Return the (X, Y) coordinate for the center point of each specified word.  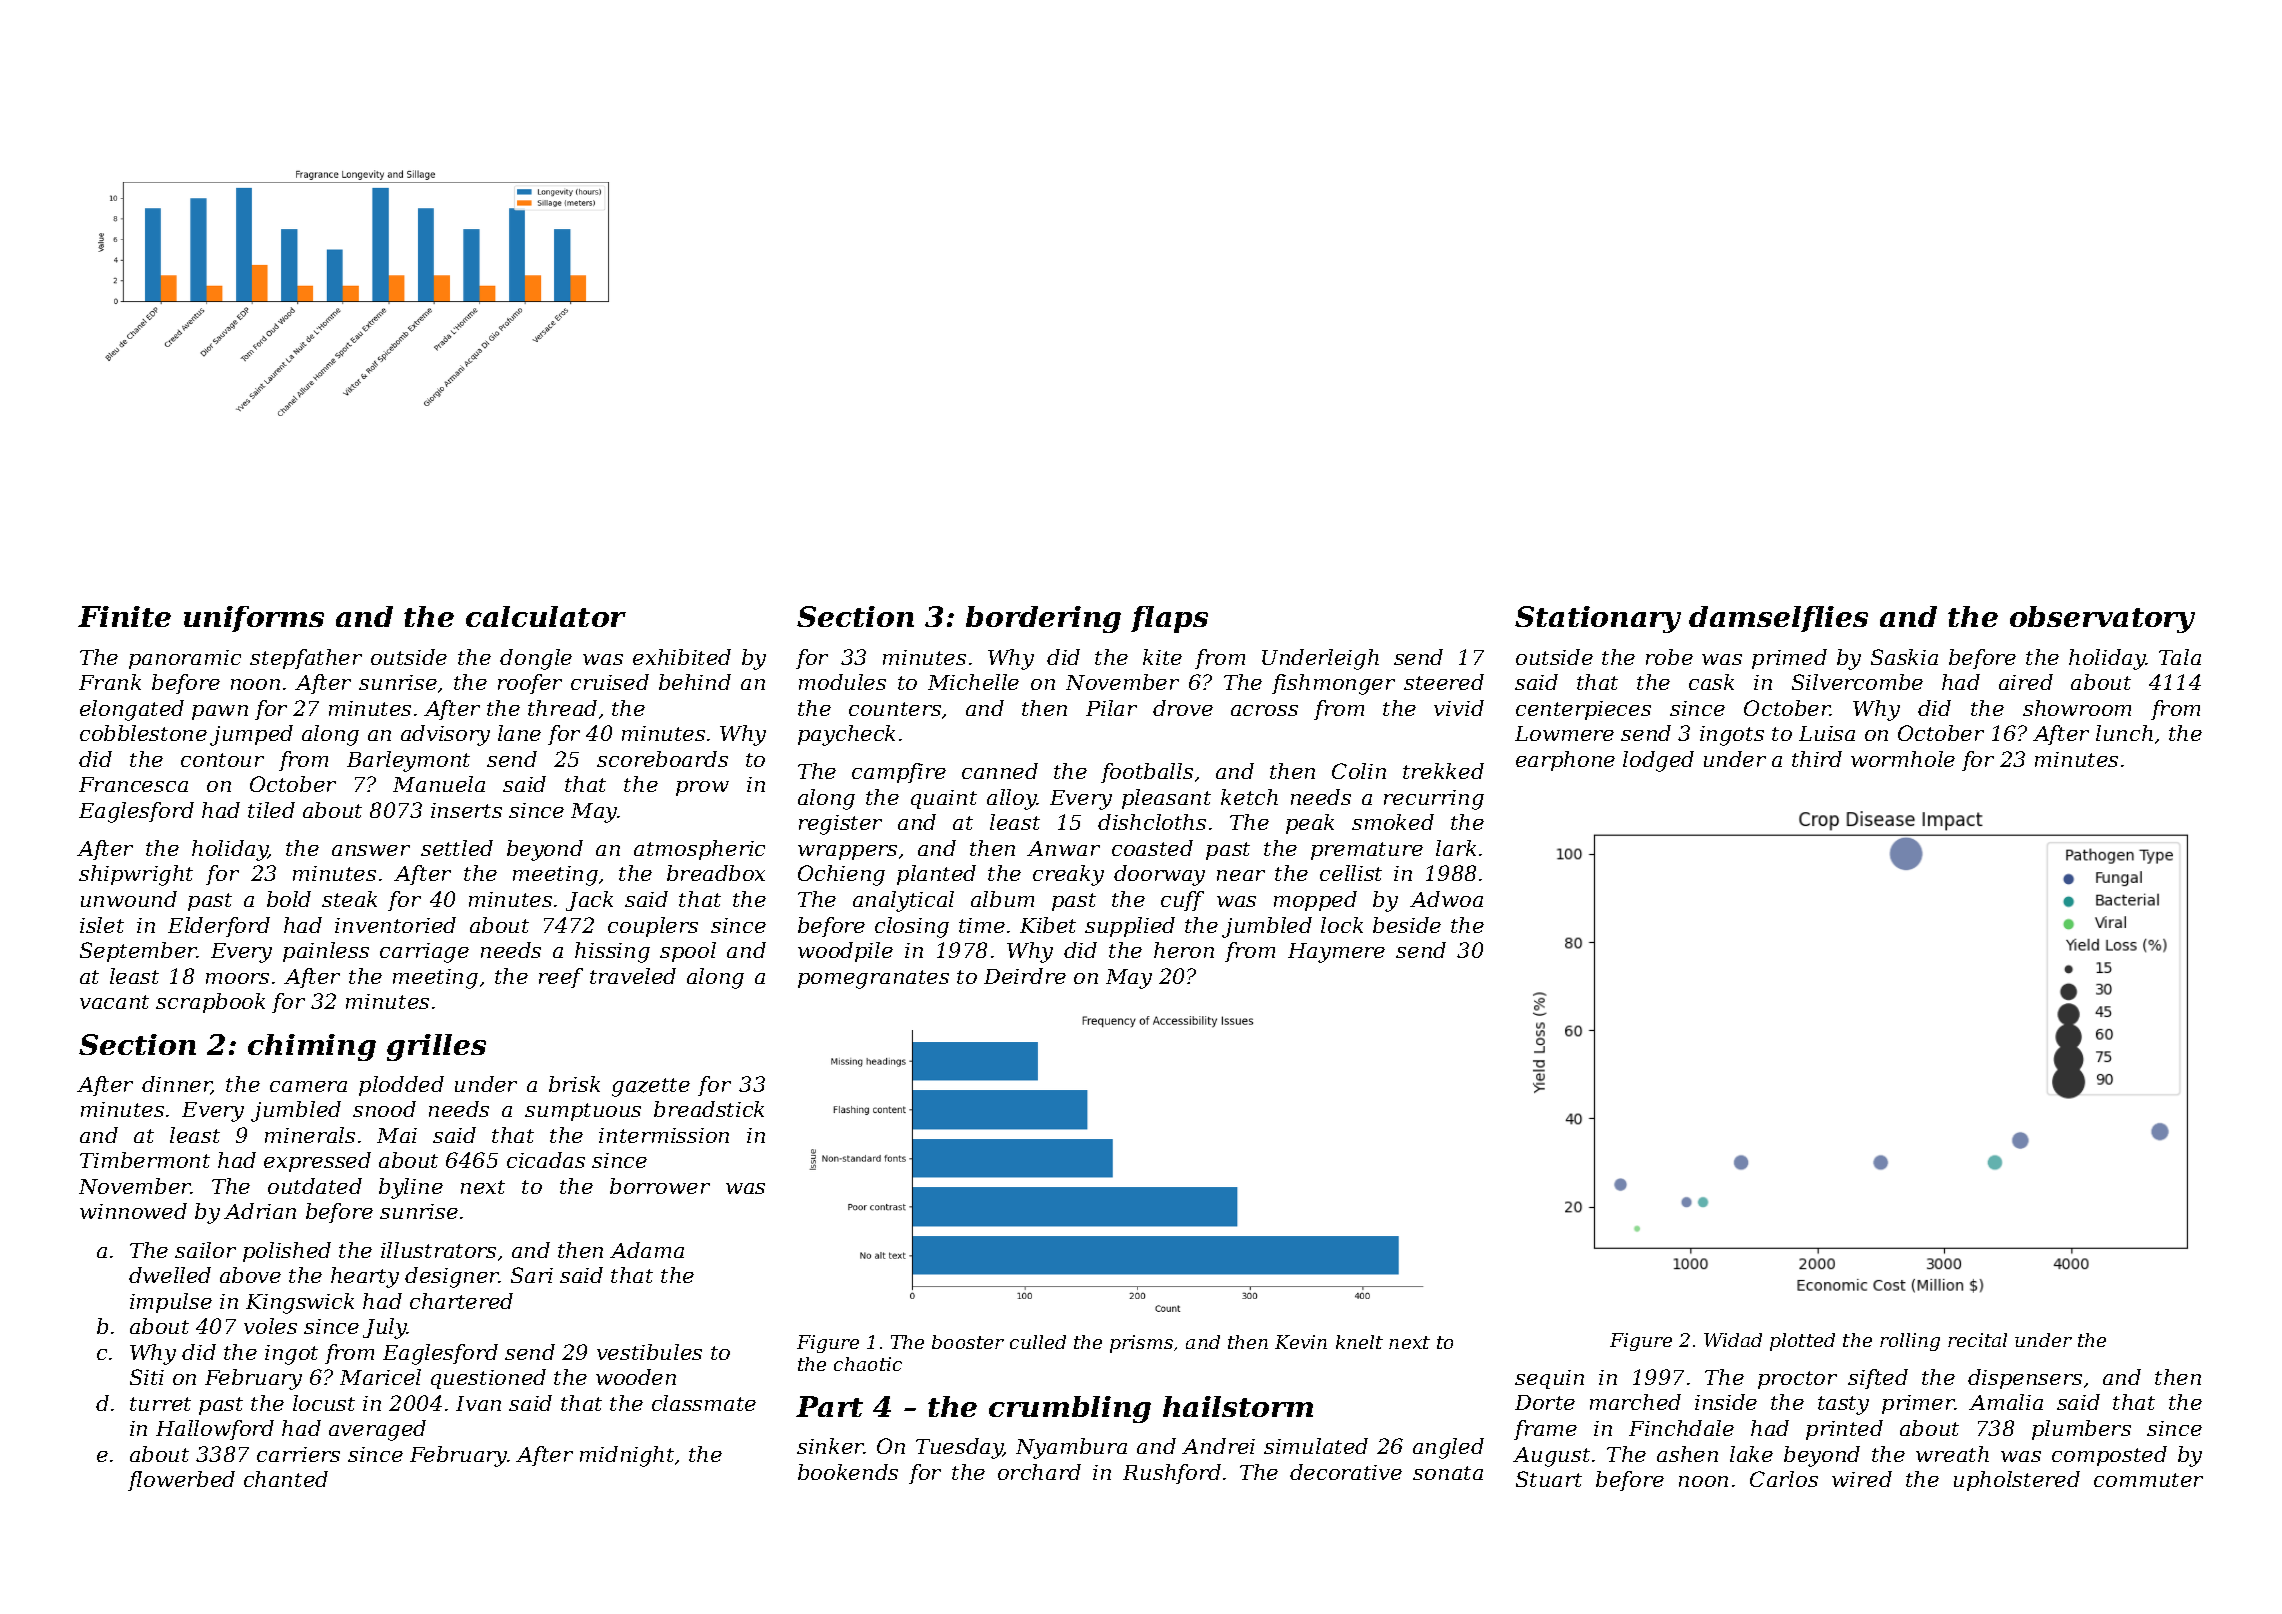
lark (1456, 848)
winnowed (133, 1211)
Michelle (973, 682)
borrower (660, 1186)
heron (1184, 950)
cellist (1351, 873)
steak (349, 899)
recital (1977, 1340)
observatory (2102, 619)
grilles (436, 1047)
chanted (286, 1479)
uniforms (254, 619)
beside (1407, 925)
